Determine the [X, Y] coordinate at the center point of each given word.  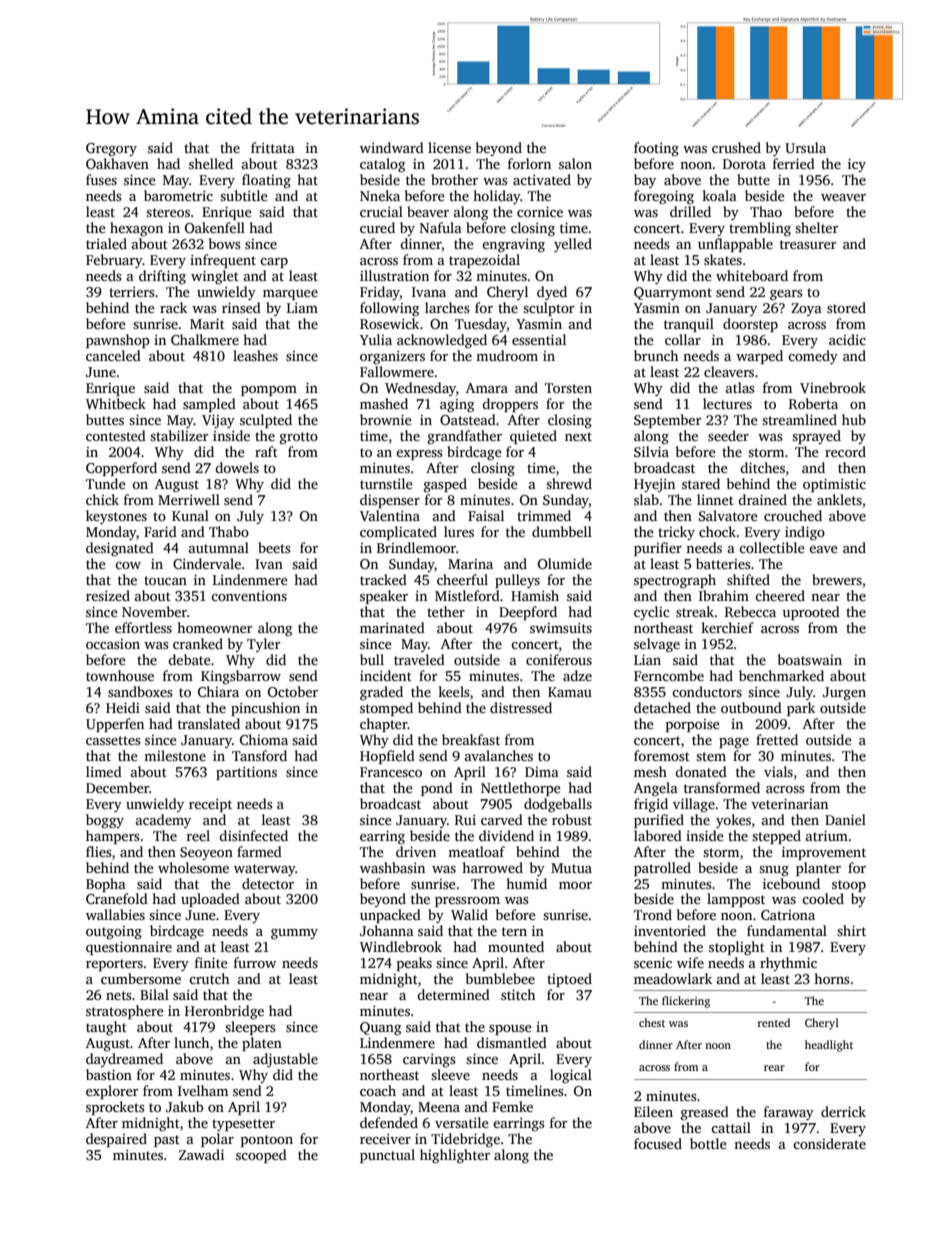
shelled [211, 163]
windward [392, 147]
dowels [237, 467]
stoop [849, 886]
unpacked [390, 916]
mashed [384, 403]
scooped [261, 1156]
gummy [294, 934]
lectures [727, 403]
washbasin [392, 867]
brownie [386, 419]
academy [163, 821]
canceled [113, 355]
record [845, 451]
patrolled [662, 869]
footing [656, 149]
